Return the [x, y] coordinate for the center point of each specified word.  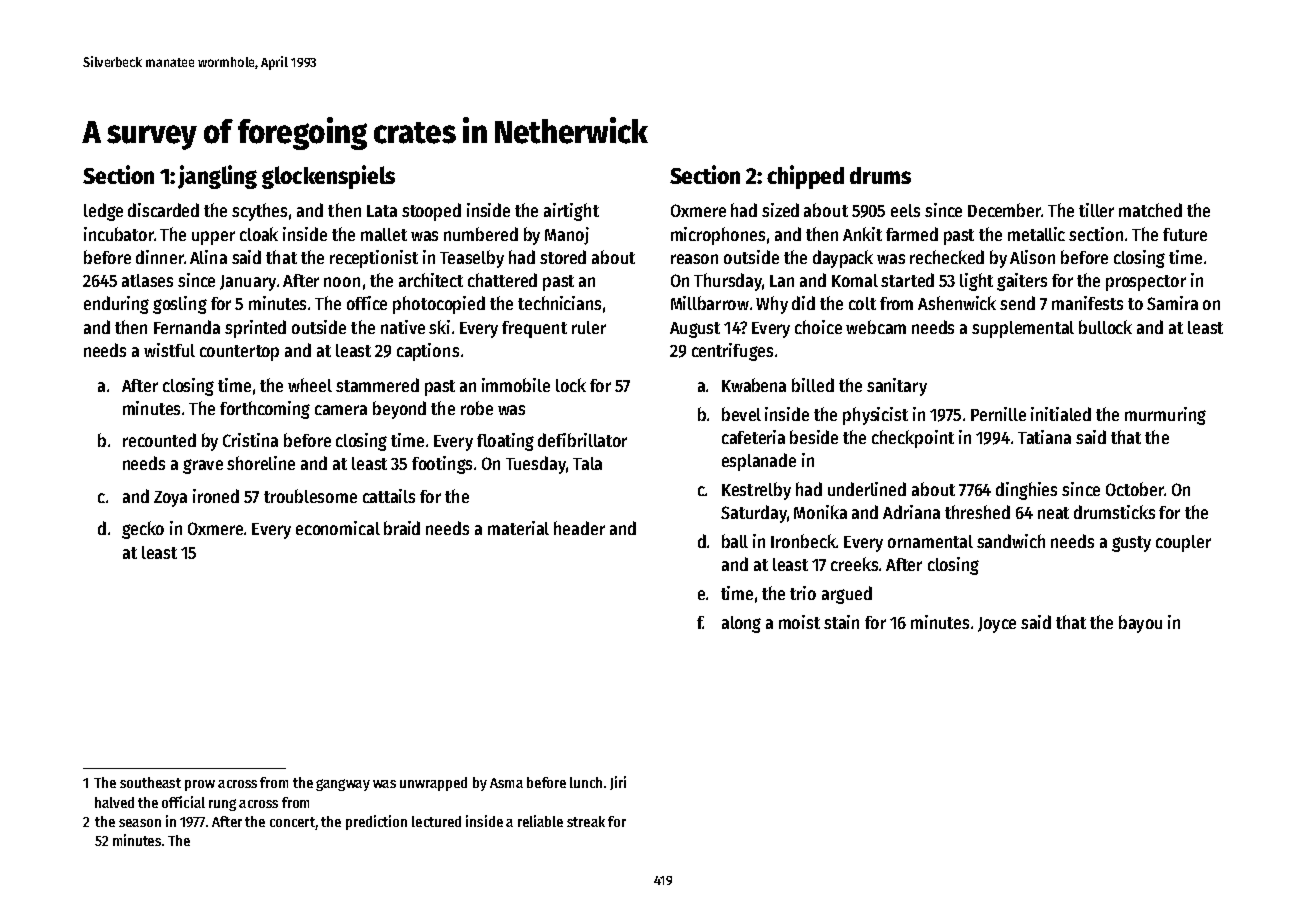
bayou [1140, 624]
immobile [516, 385]
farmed [912, 234]
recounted [159, 440]
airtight [571, 212]
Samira [1172, 303]
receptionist [374, 259]
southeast [150, 782]
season [140, 823]
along [741, 624]
